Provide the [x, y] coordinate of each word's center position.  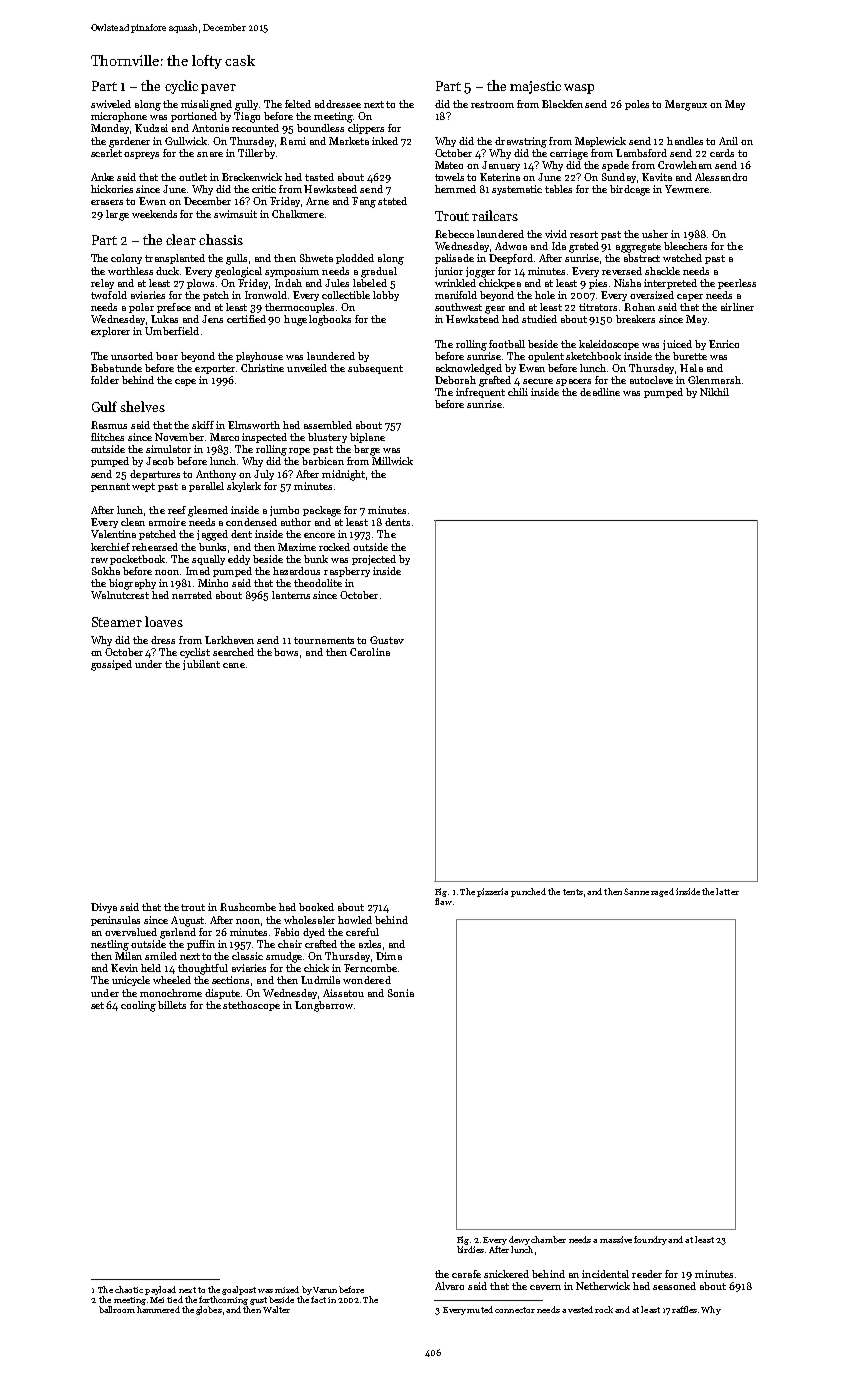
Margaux [686, 105]
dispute [222, 994]
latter [727, 891]
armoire [167, 522]
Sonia [401, 993]
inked [385, 141]
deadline [600, 392]
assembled [328, 425]
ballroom [117, 1309]
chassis [221, 239]
